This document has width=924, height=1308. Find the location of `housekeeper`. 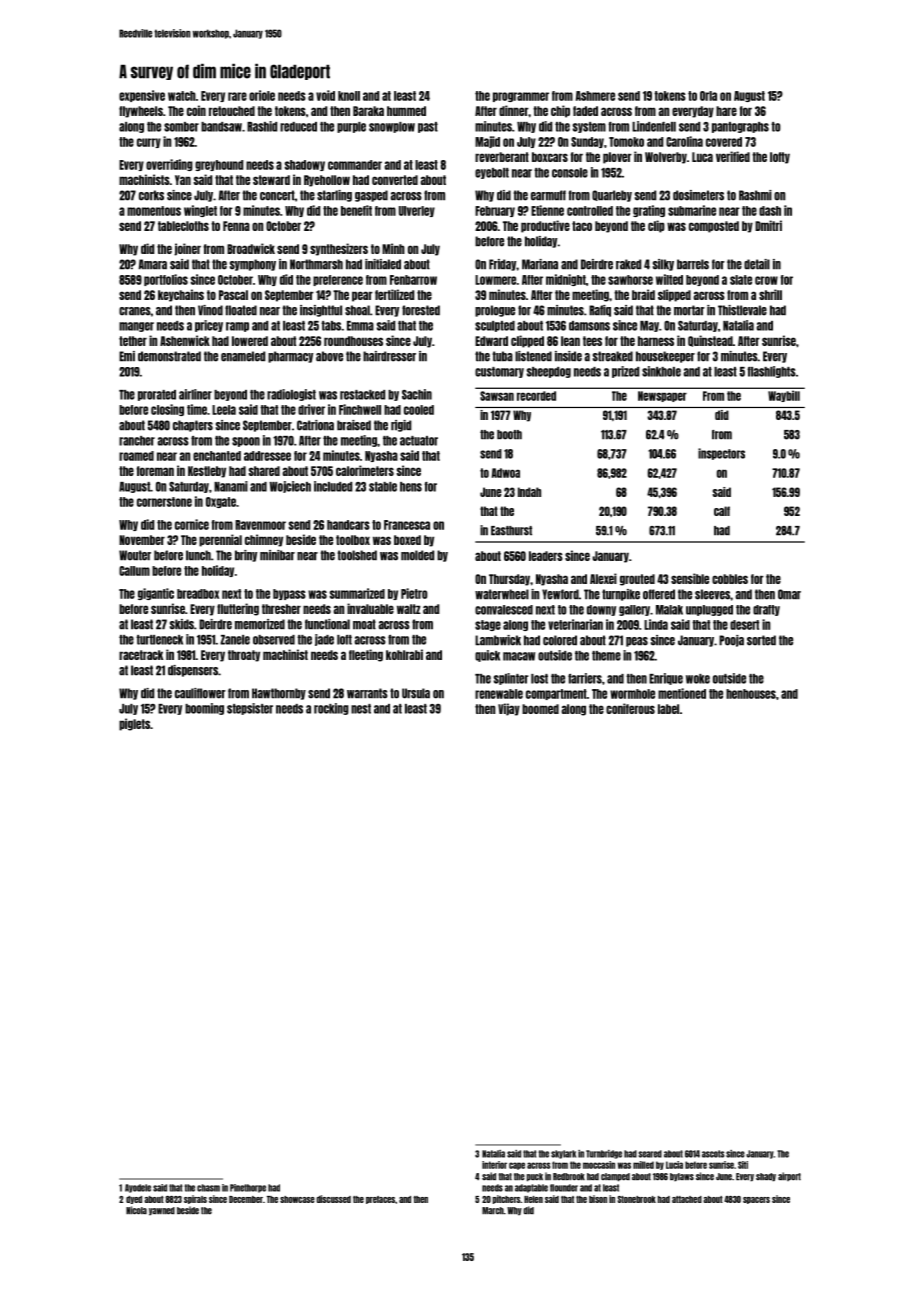

housekeeper is located at coordinates (665, 357).
